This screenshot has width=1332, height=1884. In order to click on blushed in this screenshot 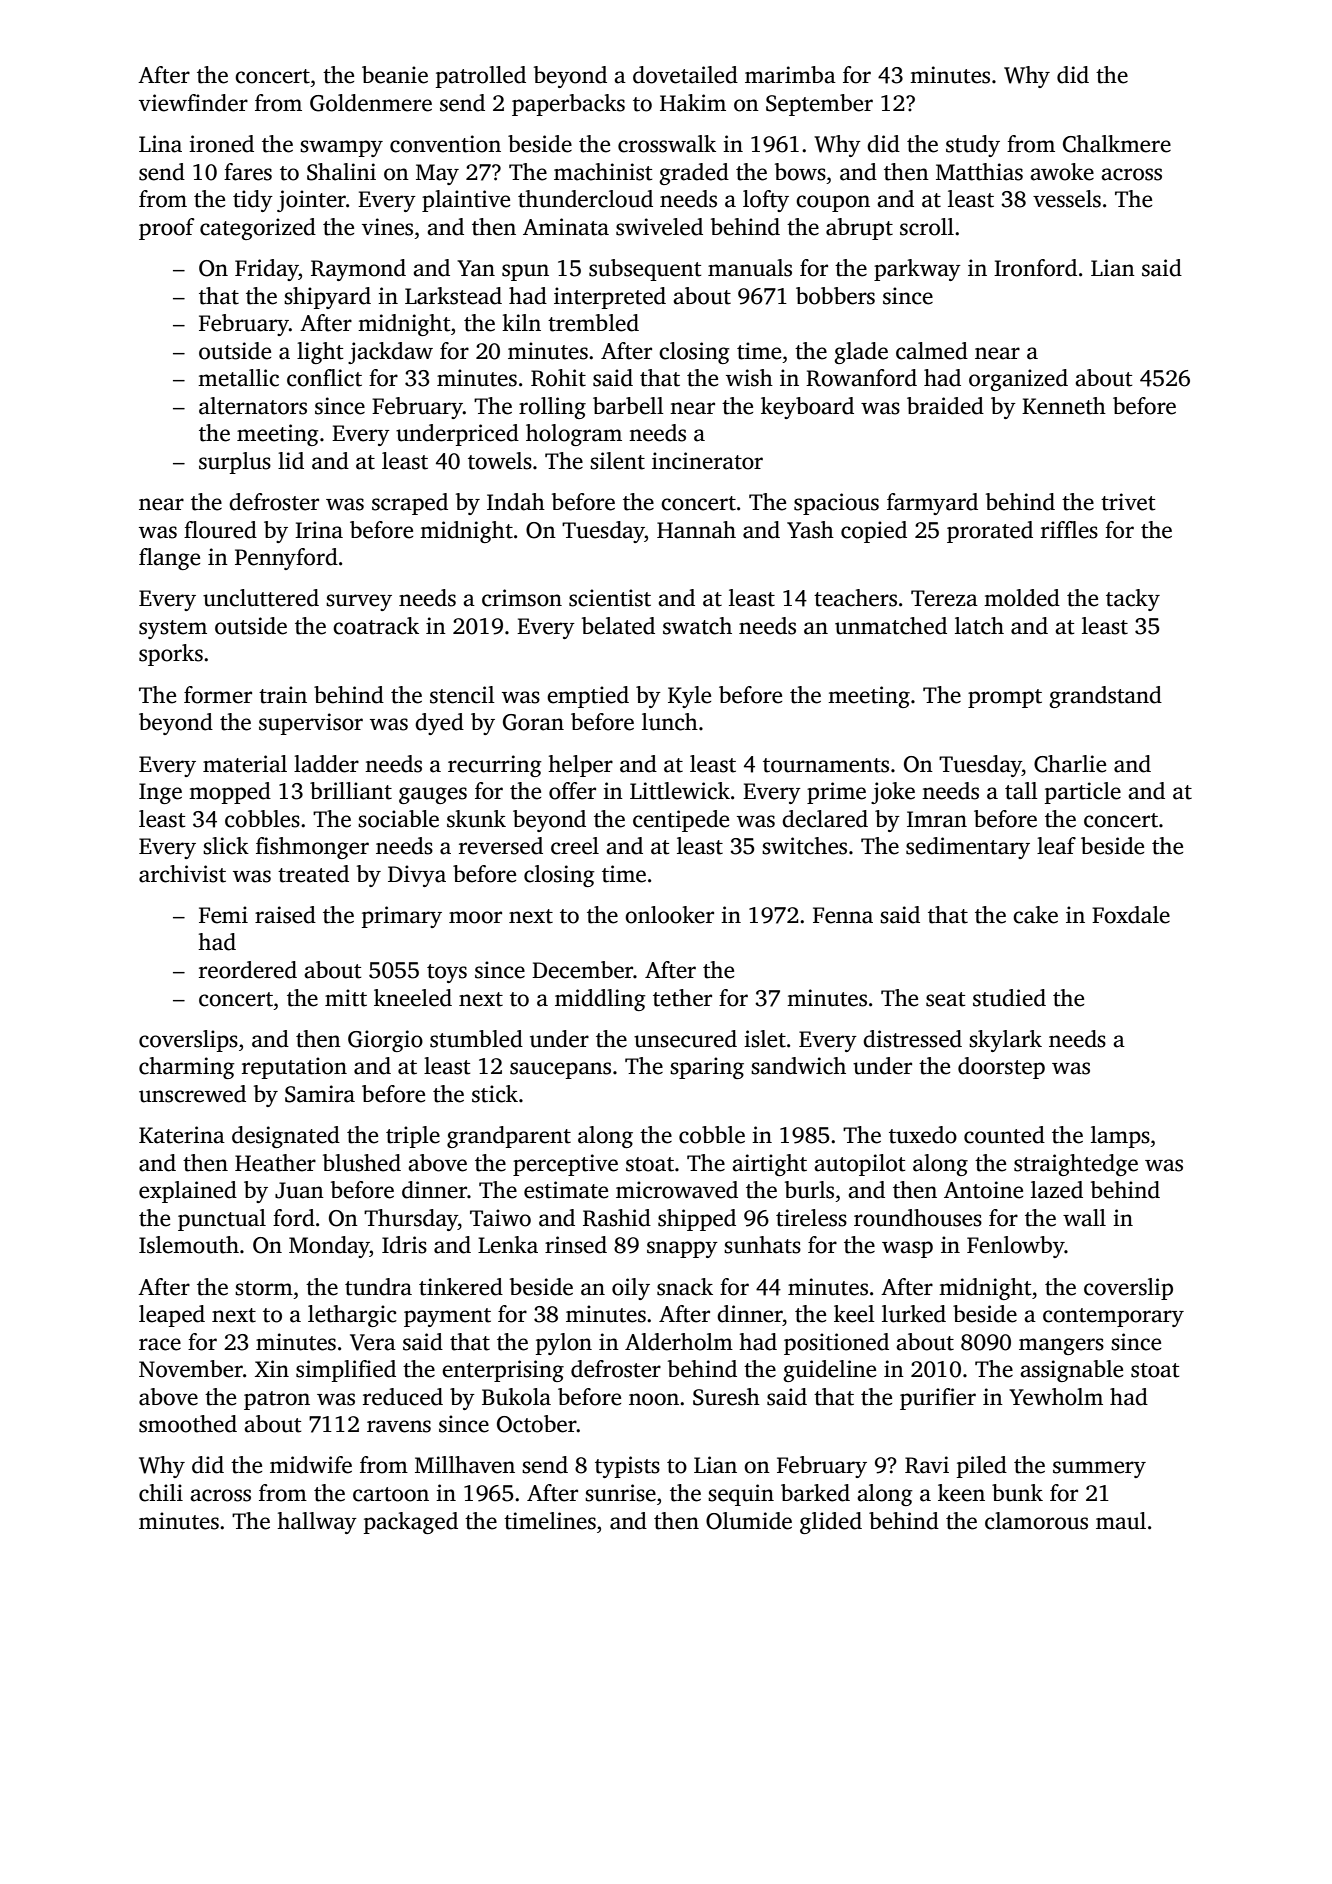, I will do `click(362, 1163)`.
